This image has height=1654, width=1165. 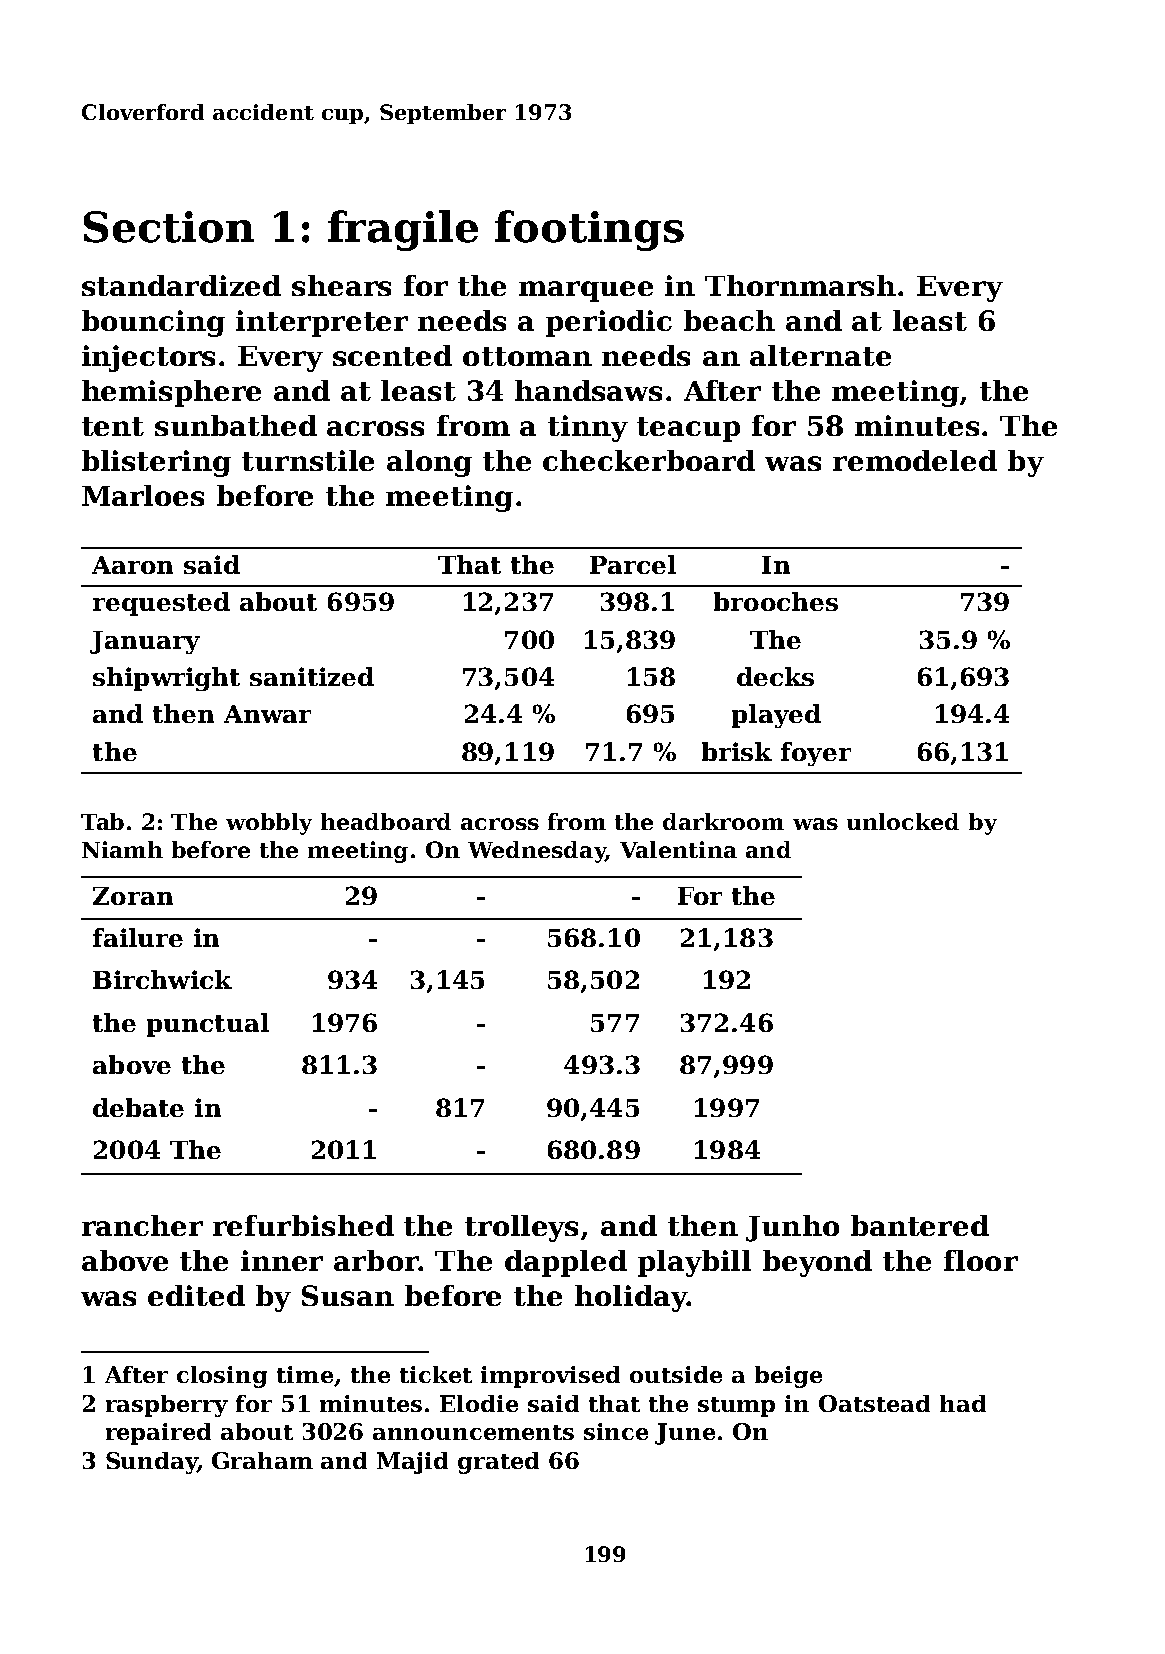 I want to click on Thornmarsh, so click(x=800, y=285).
